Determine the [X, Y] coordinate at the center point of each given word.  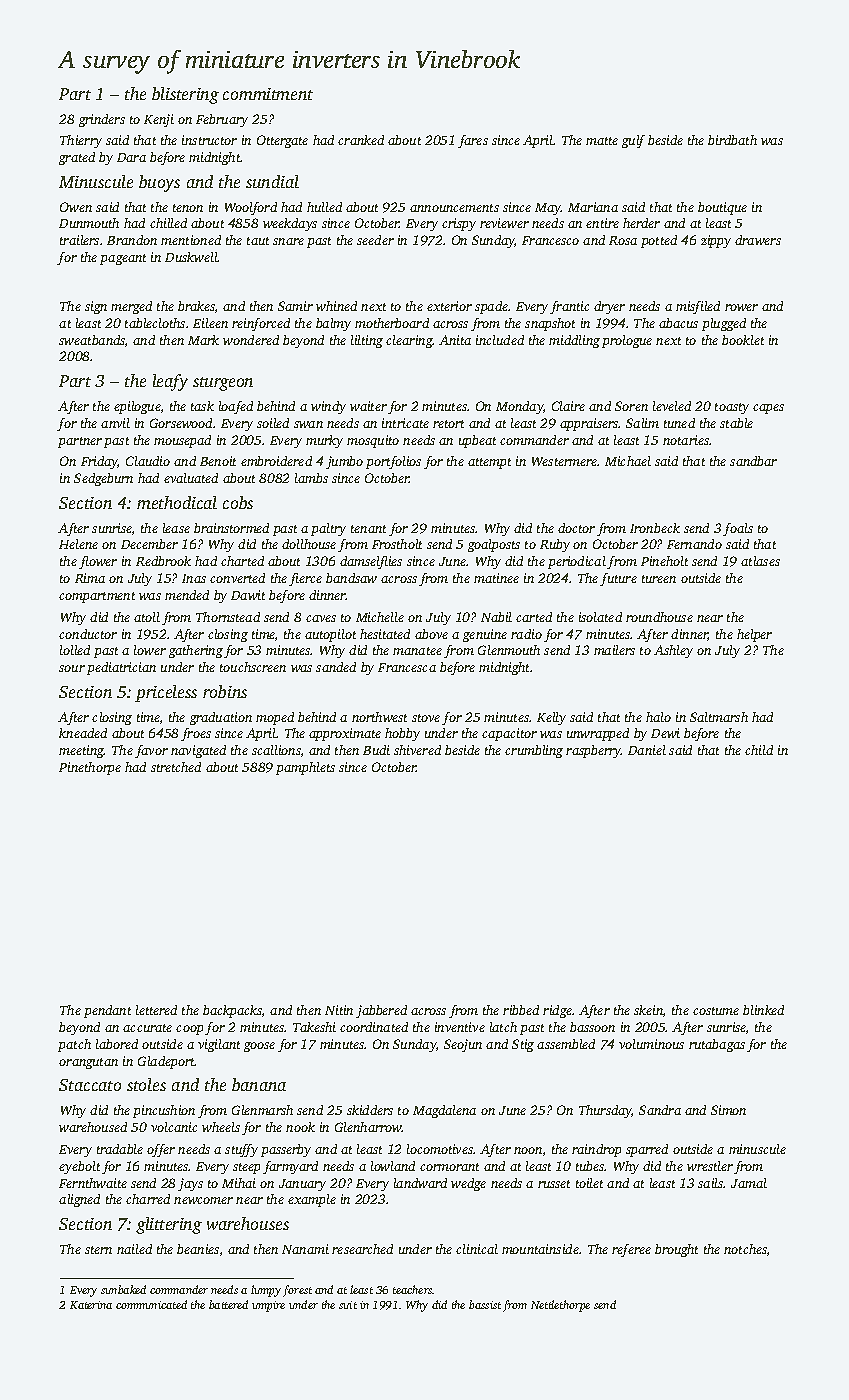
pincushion [164, 1111]
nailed [134, 1249]
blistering [185, 95]
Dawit [248, 595]
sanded [336, 667]
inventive [460, 1027]
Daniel [647, 750]
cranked [361, 140]
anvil [115, 423]
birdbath [732, 140]
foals [738, 529]
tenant [368, 529]
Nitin [339, 1010]
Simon [728, 1110]
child [759, 750]
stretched [176, 767]
